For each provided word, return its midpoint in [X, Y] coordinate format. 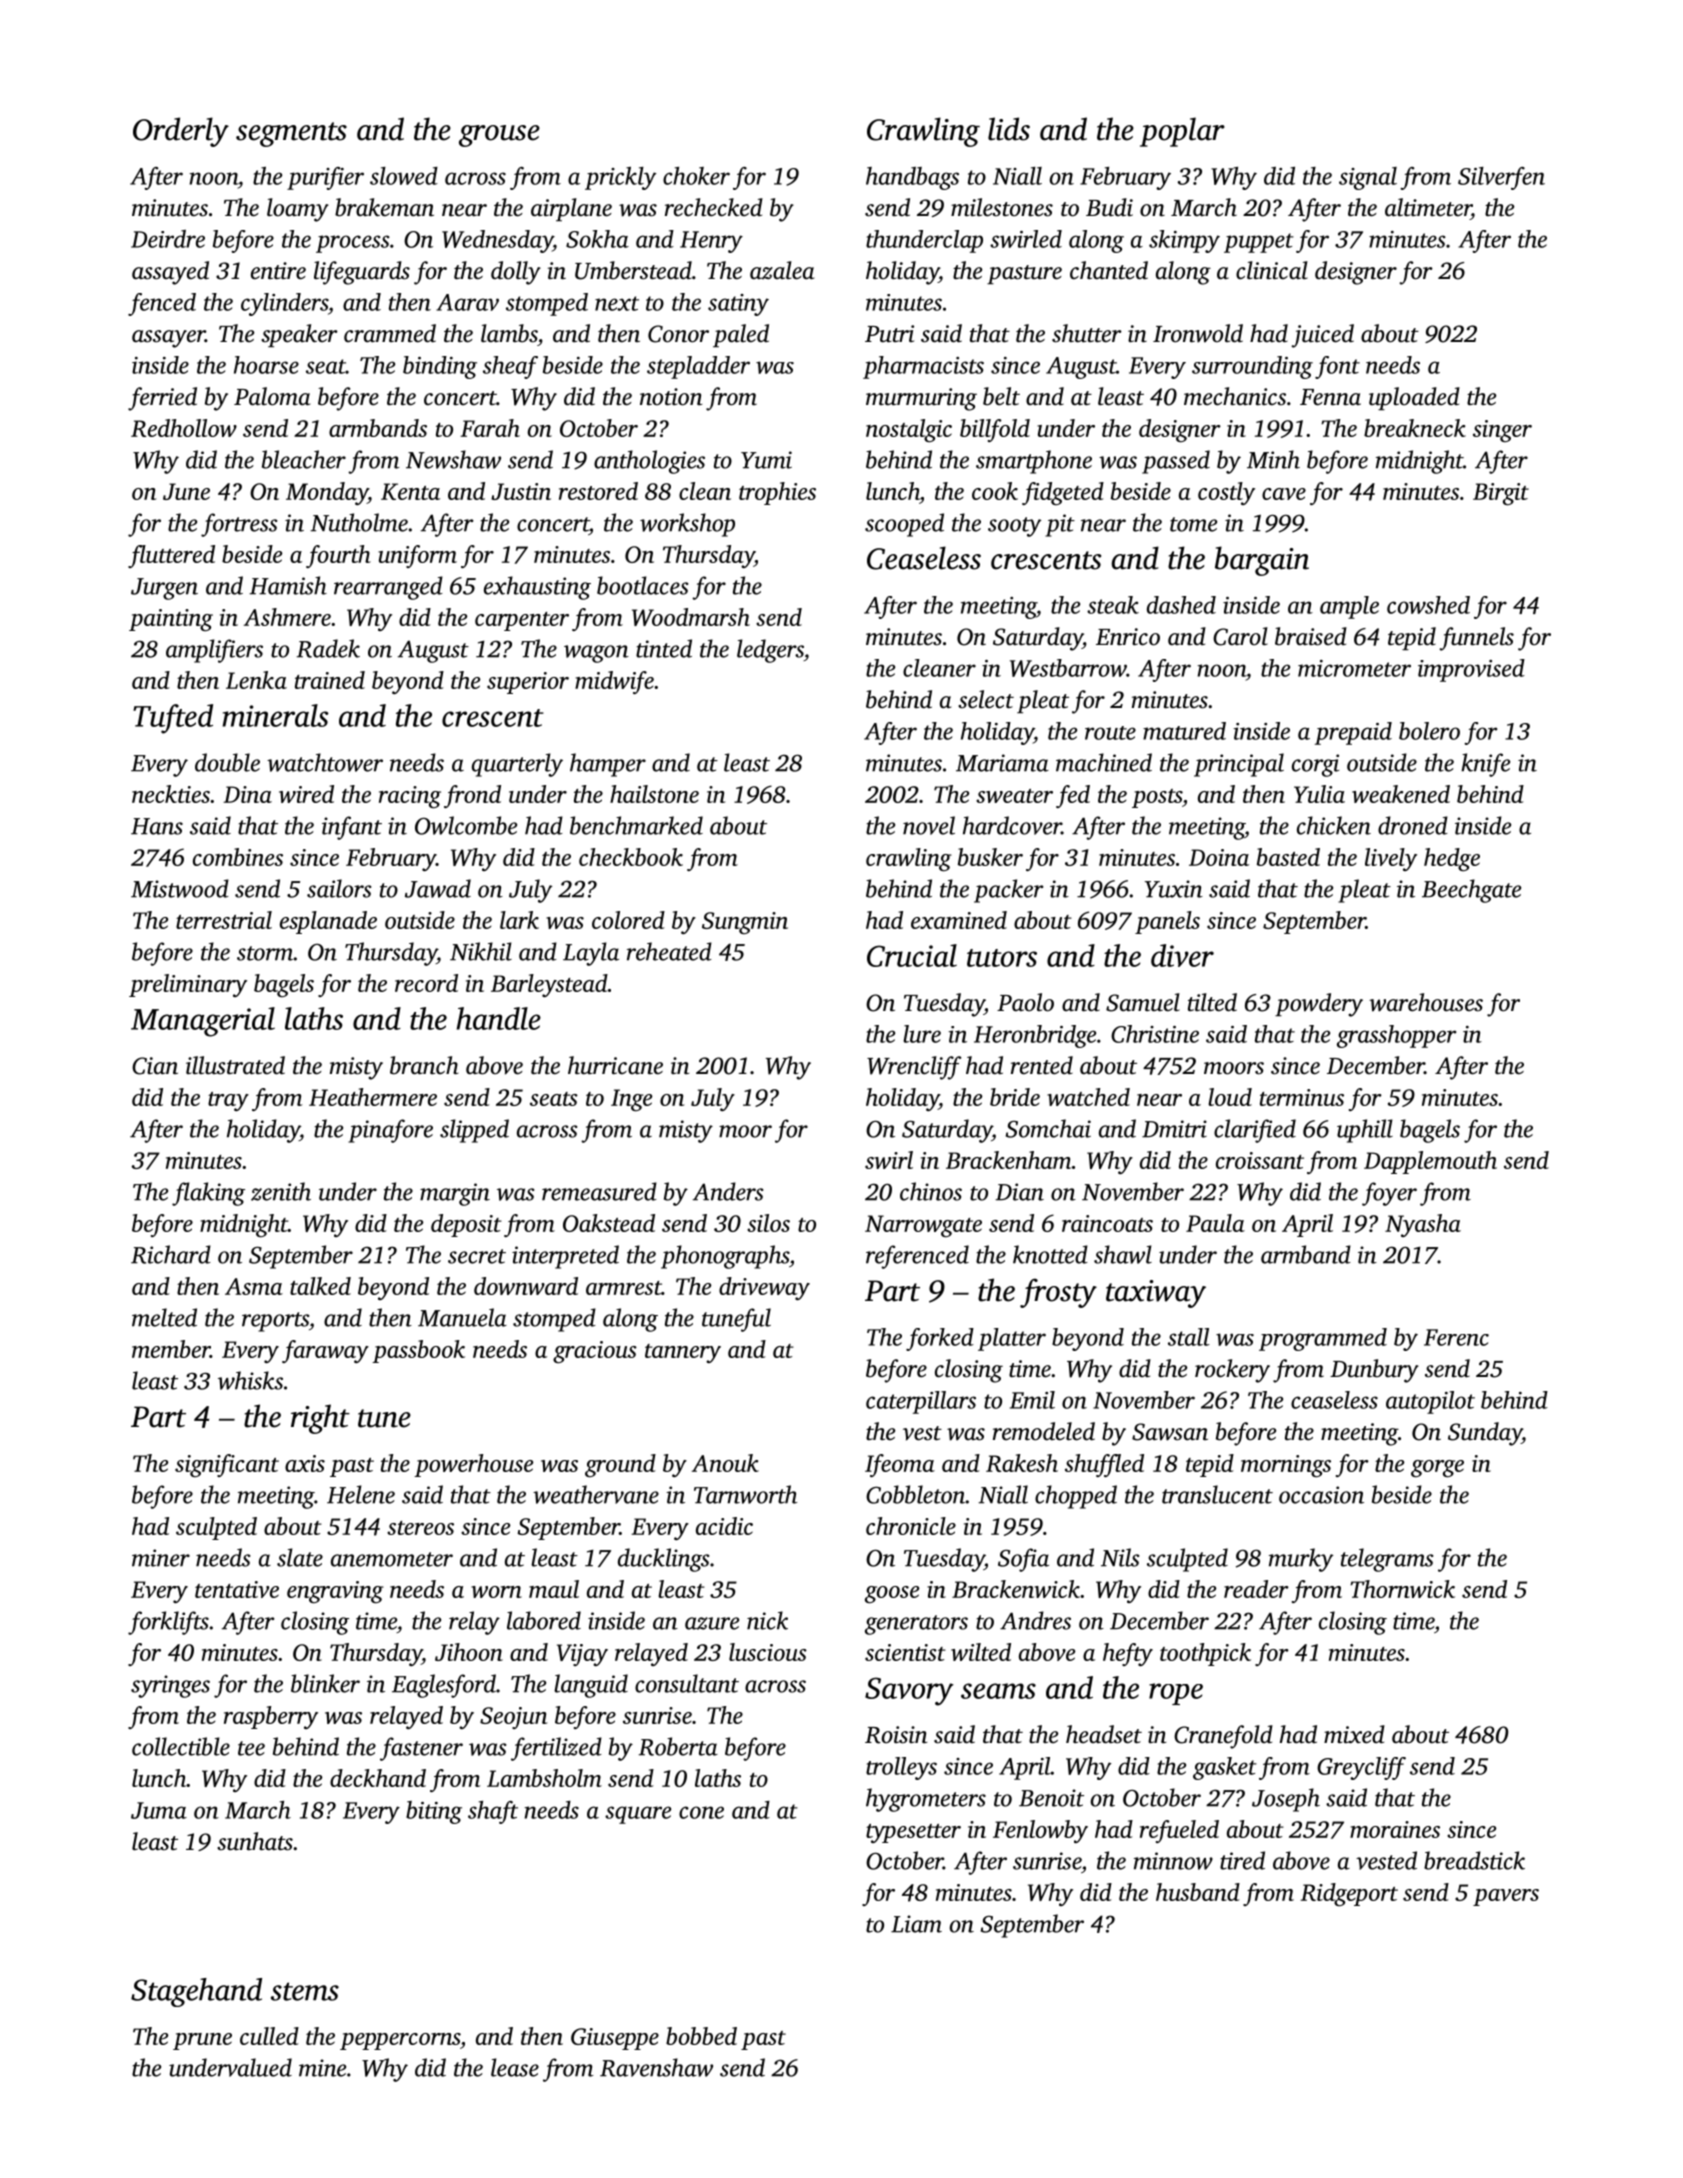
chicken [1334, 825]
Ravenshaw [656, 2067]
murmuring [921, 399]
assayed [170, 273]
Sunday [1485, 1434]
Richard [171, 1254]
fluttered [171, 556]
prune [202, 2041]
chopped [1076, 1497]
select [986, 699]
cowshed [1428, 605]
